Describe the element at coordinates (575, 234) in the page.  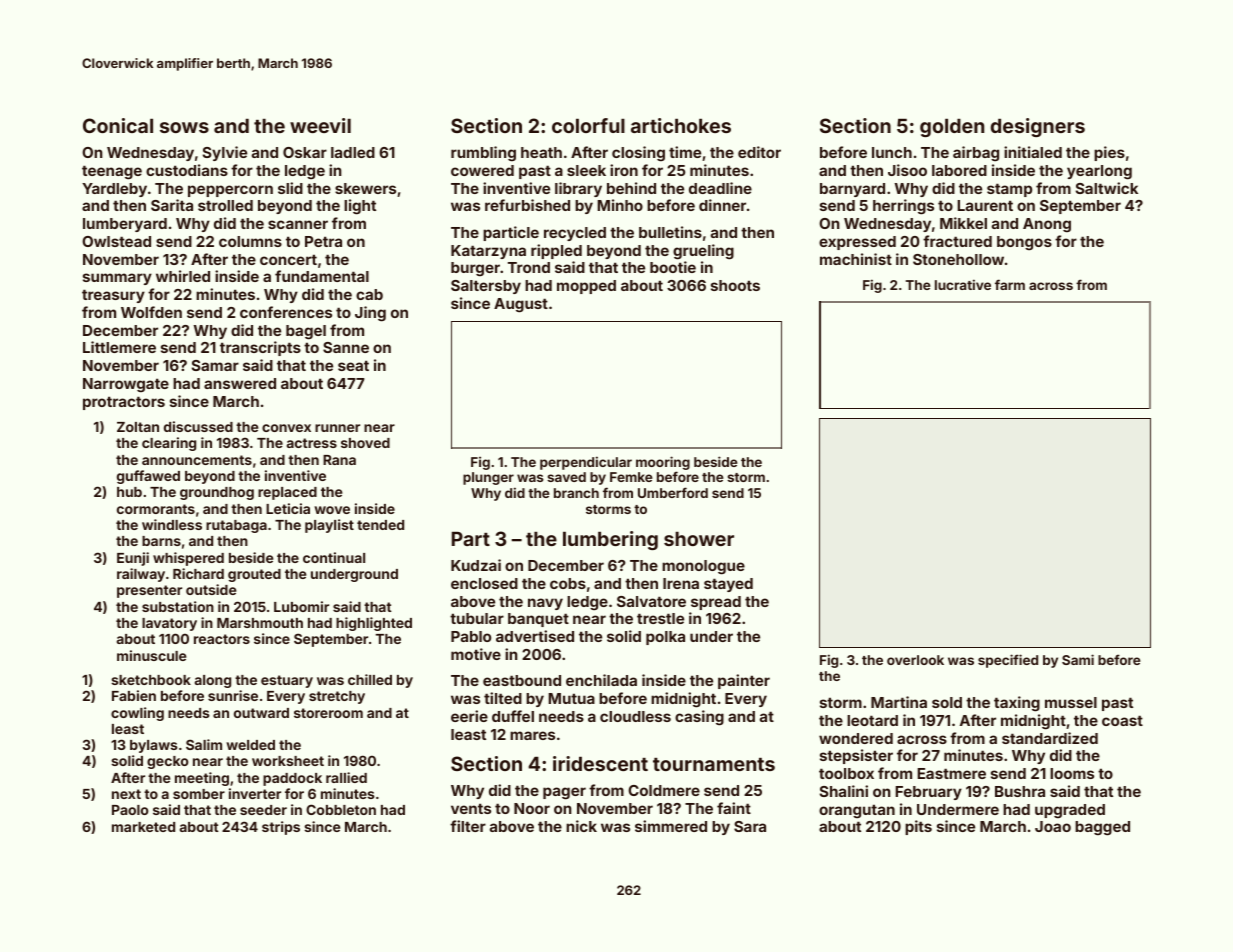
I see `recycled` at that location.
